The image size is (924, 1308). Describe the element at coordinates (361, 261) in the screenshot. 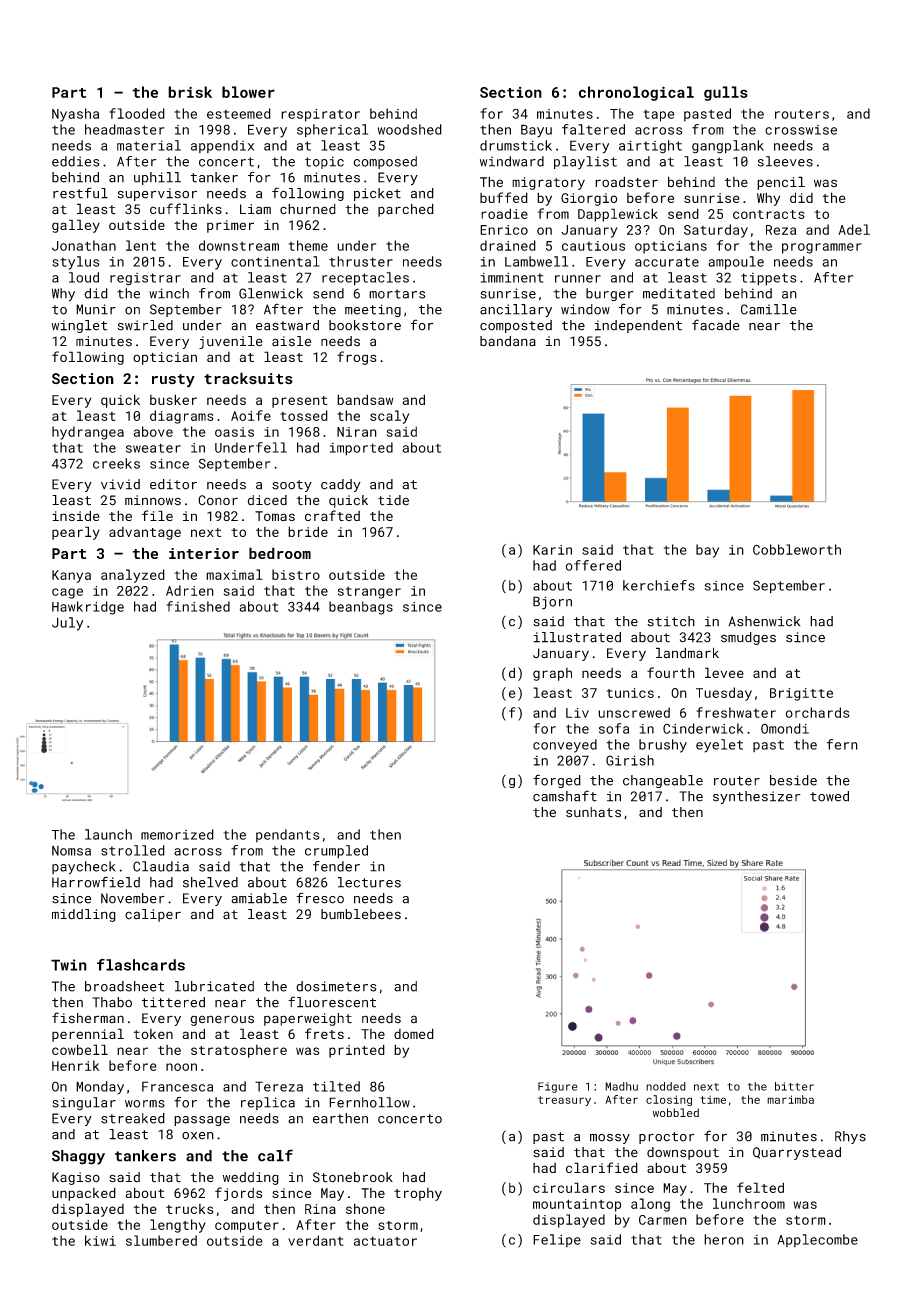

I see `thruster` at that location.
